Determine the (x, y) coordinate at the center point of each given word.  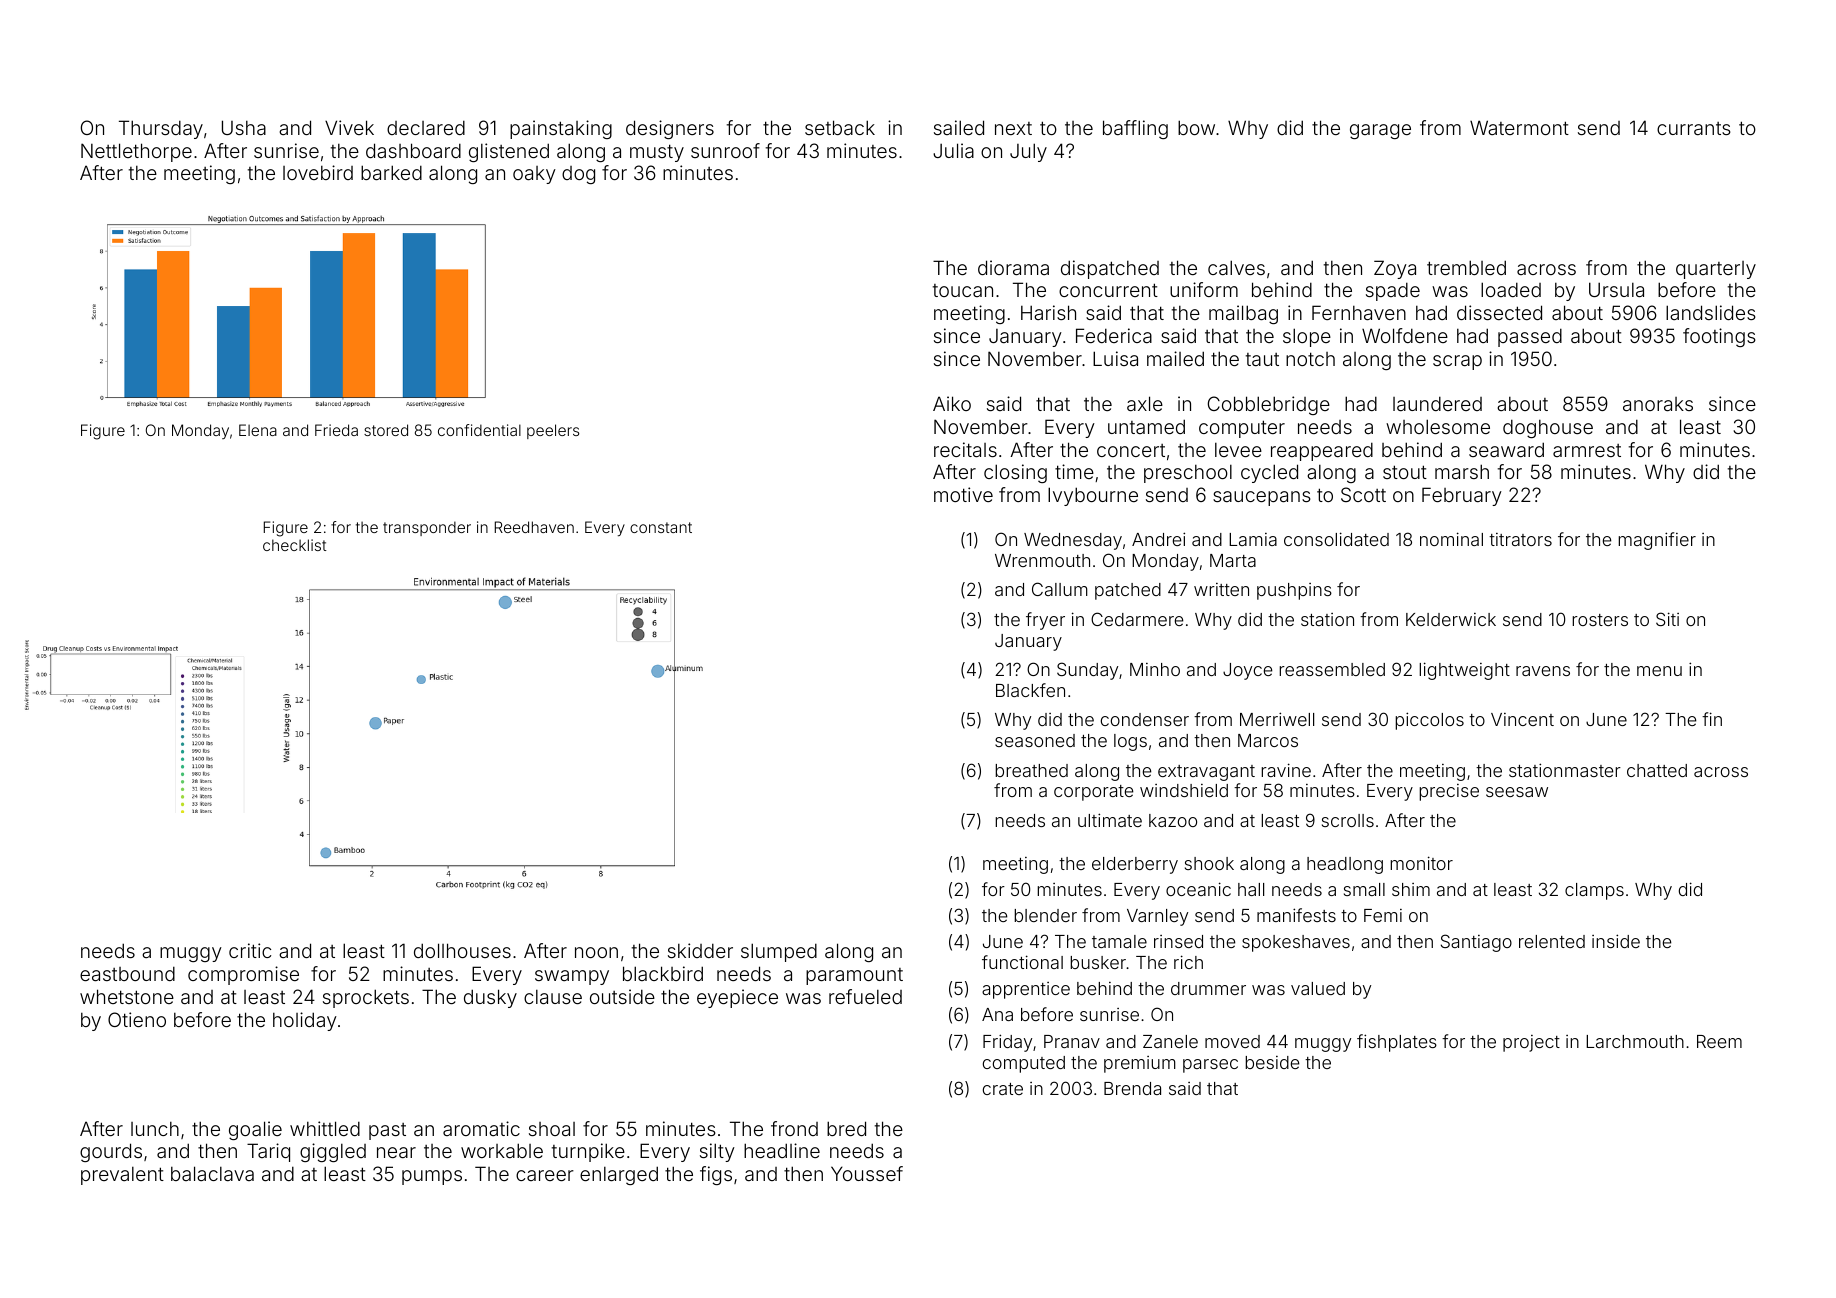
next (1013, 128)
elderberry (1135, 865)
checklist (295, 545)
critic (250, 950)
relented (1552, 941)
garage (1380, 131)
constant (661, 527)
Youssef (867, 1173)
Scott (1363, 494)
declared (426, 128)
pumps (432, 1177)
